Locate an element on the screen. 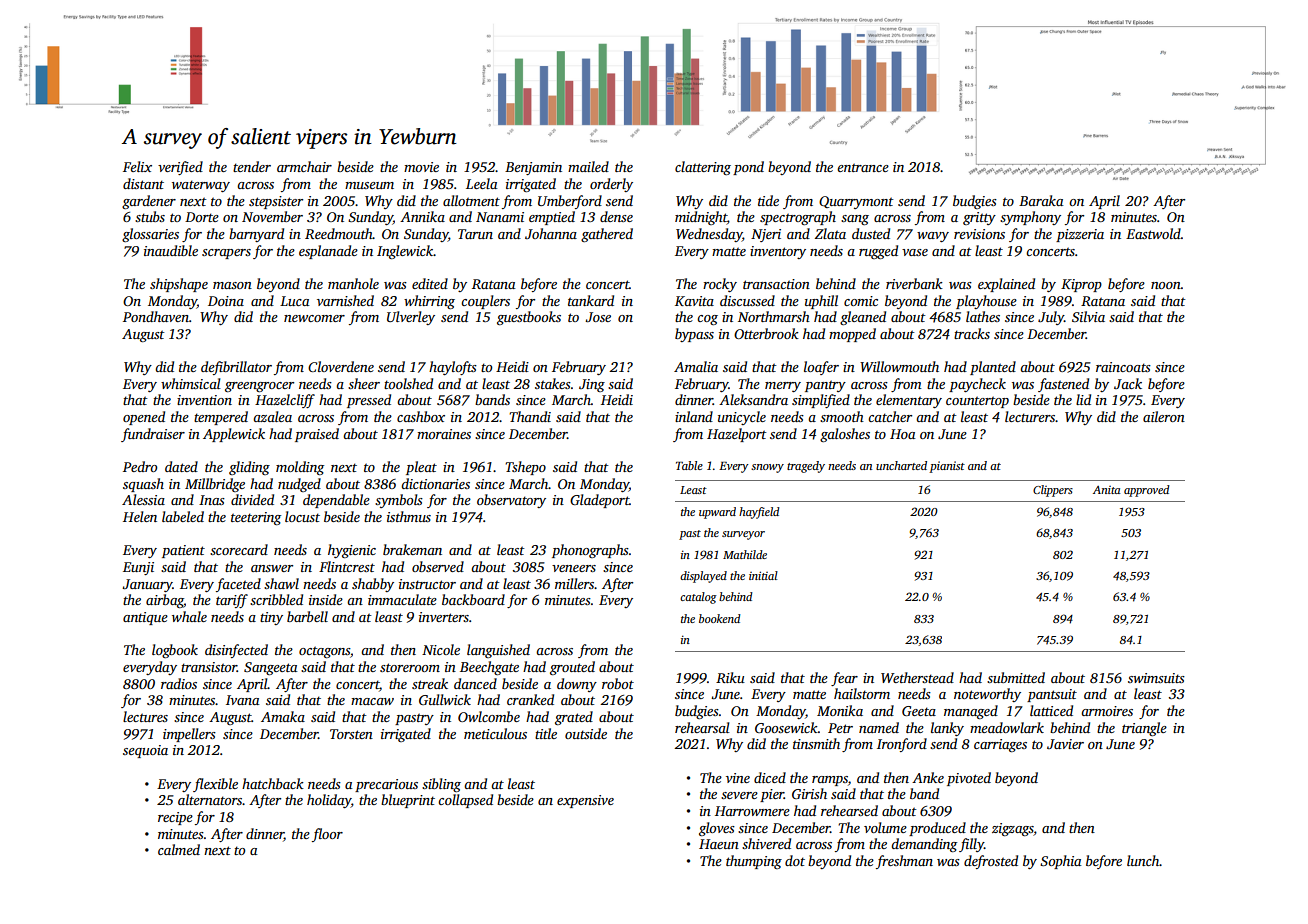  fundraiser is located at coordinates (153, 435).
